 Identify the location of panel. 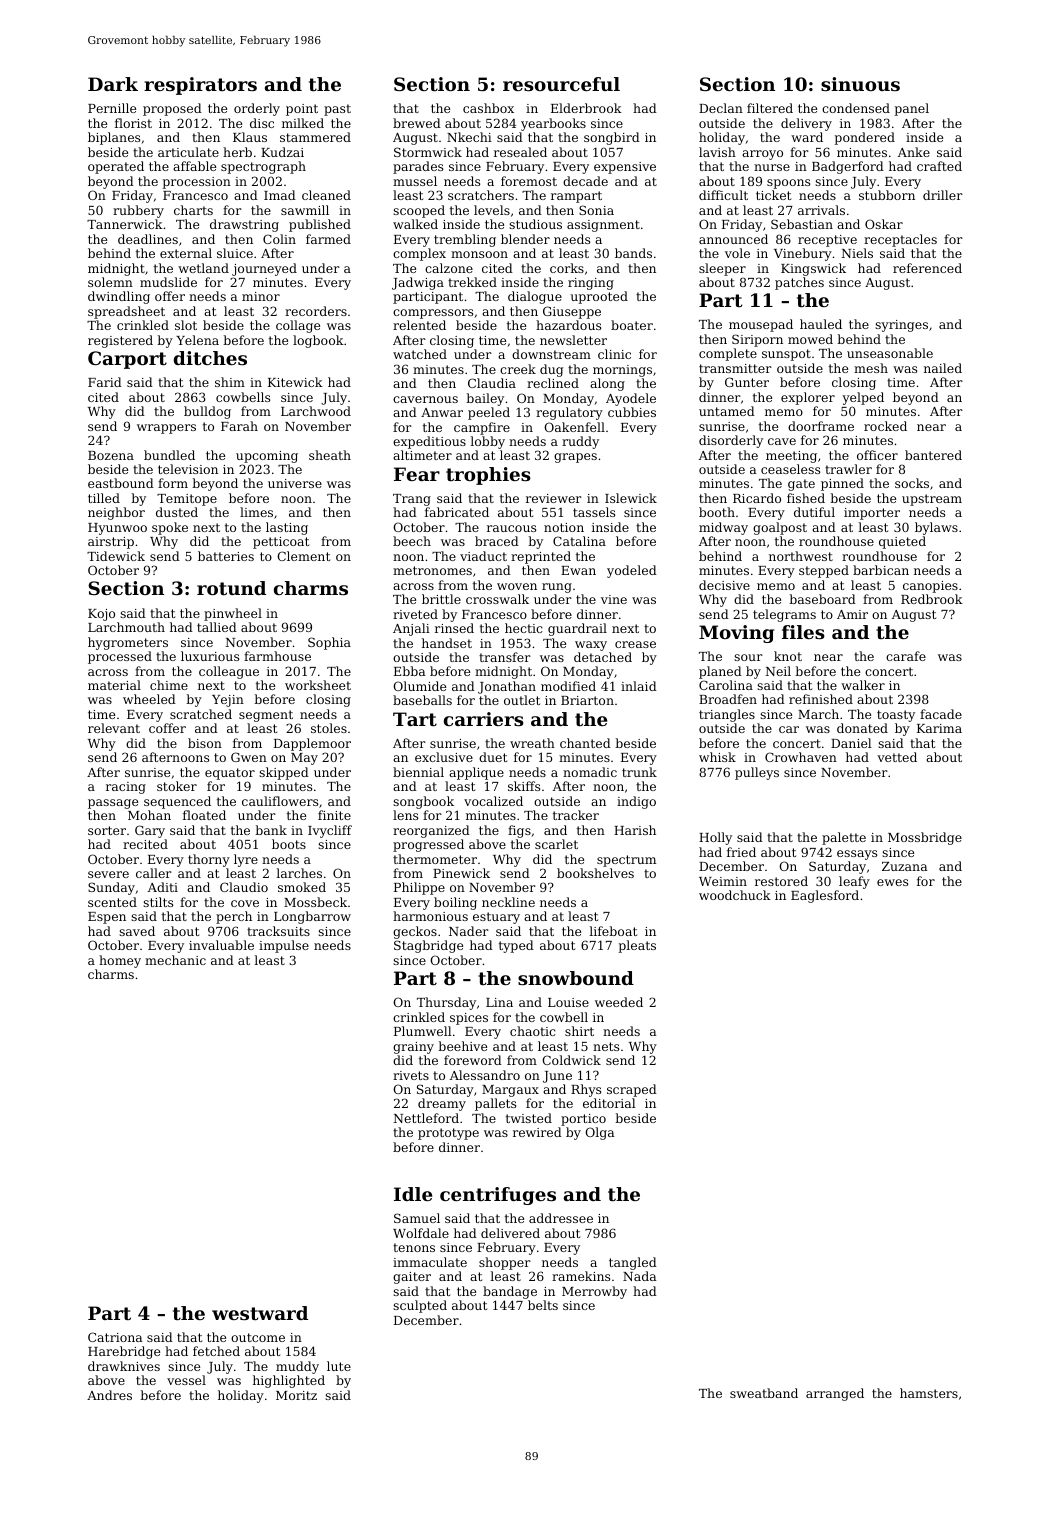
(912, 109).
